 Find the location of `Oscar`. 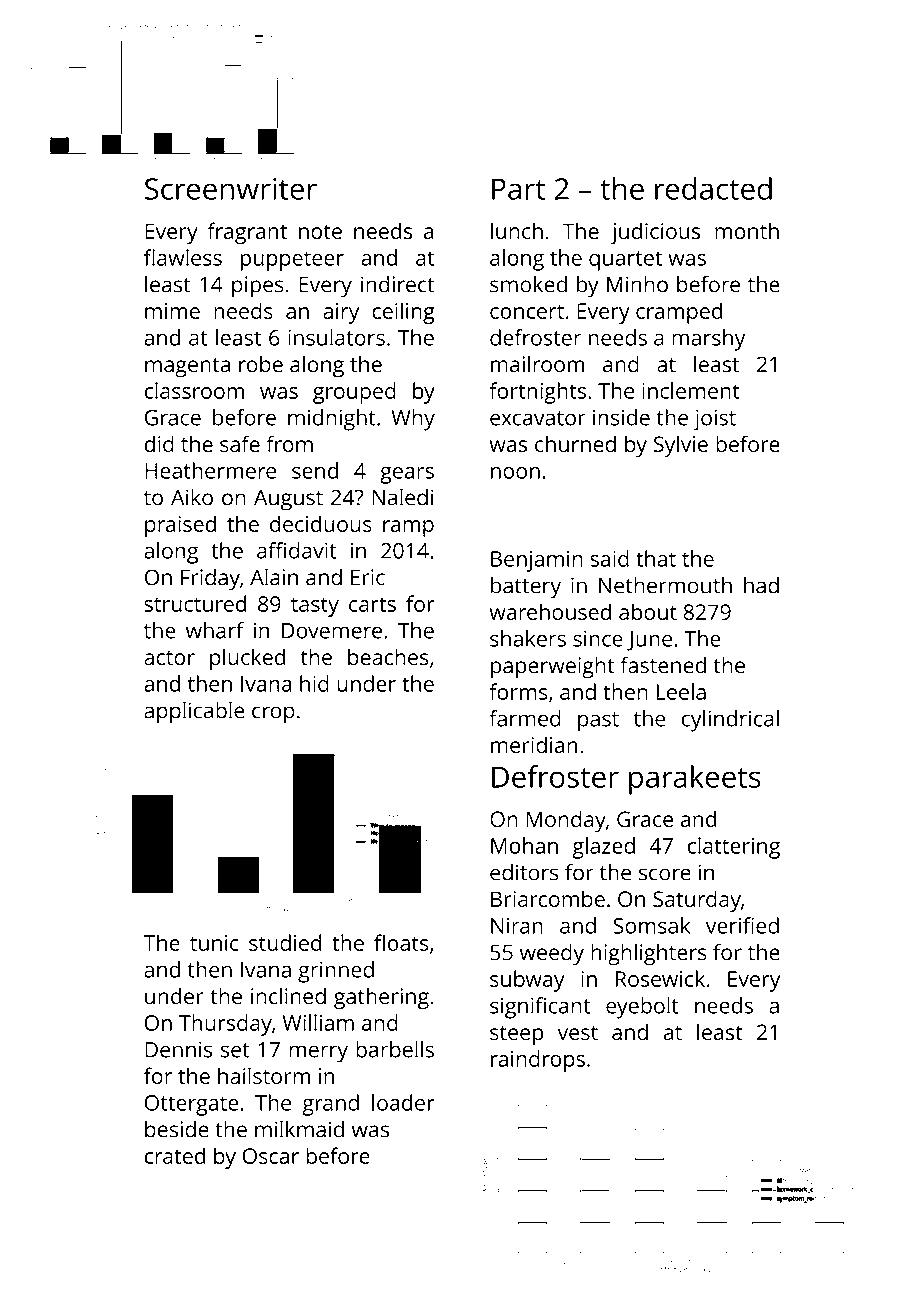

Oscar is located at coordinates (271, 1156).
